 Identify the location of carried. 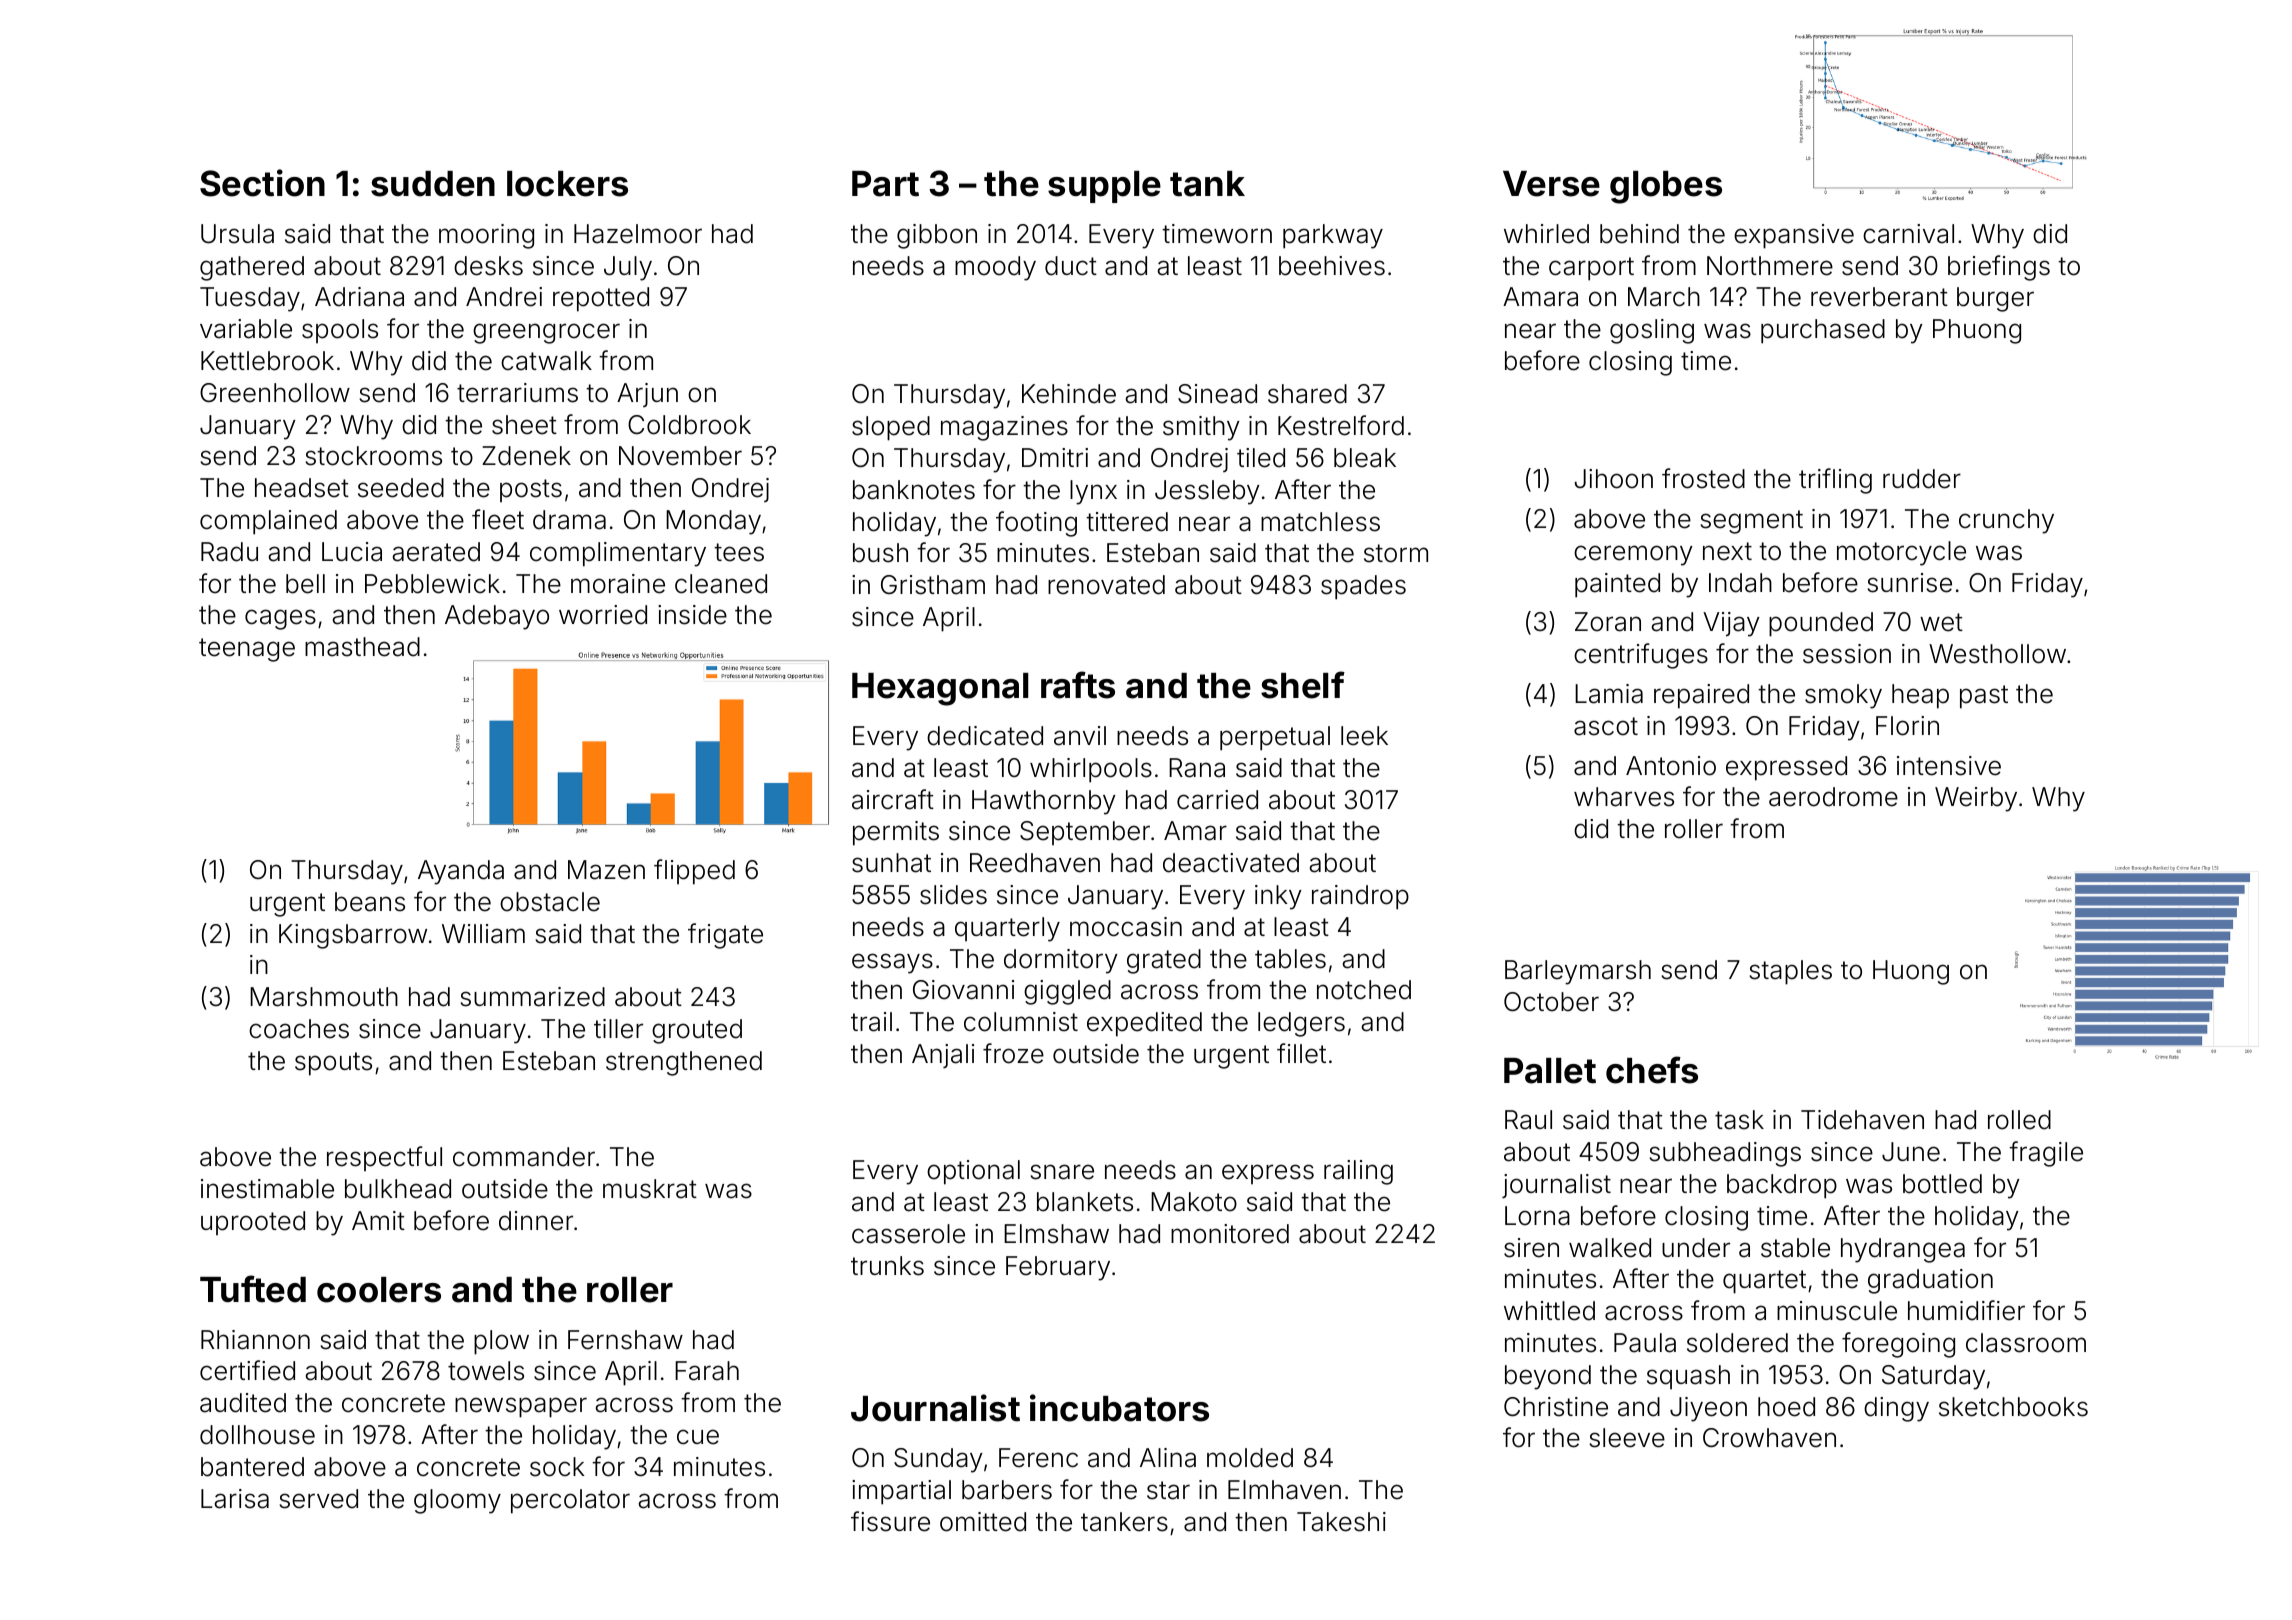
(1217, 800).
